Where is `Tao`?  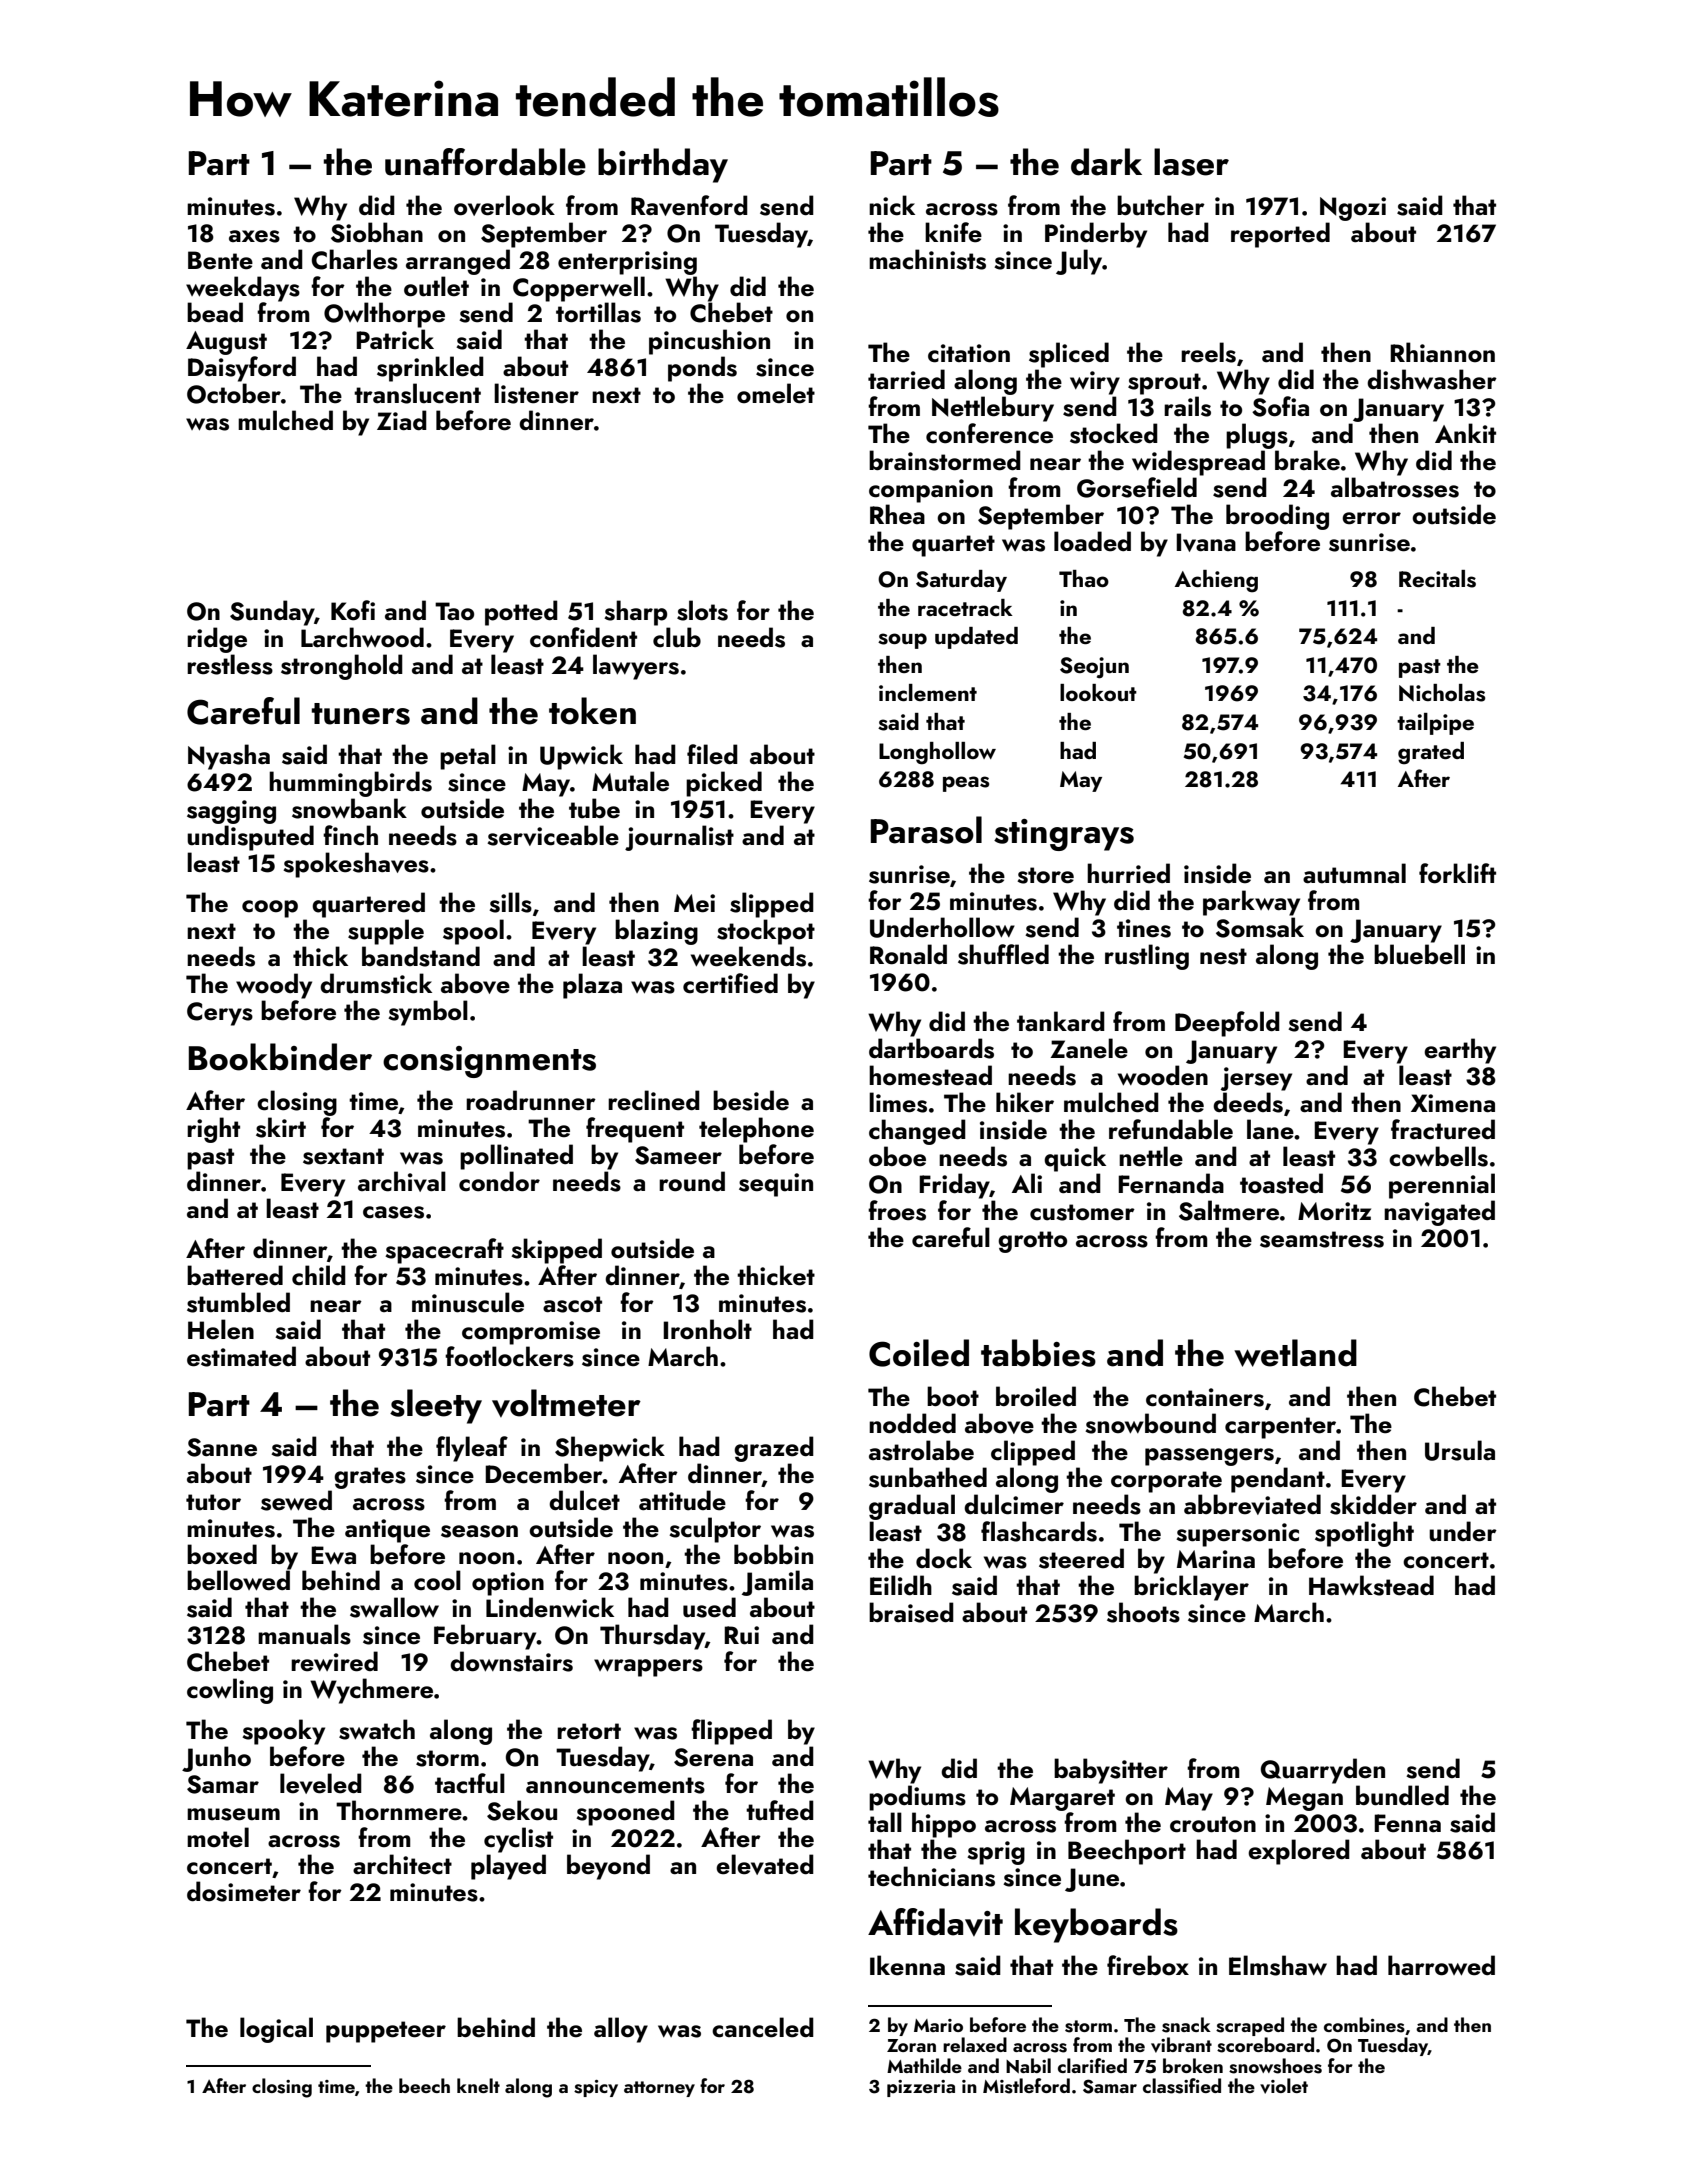
Tao is located at coordinates (454, 611).
